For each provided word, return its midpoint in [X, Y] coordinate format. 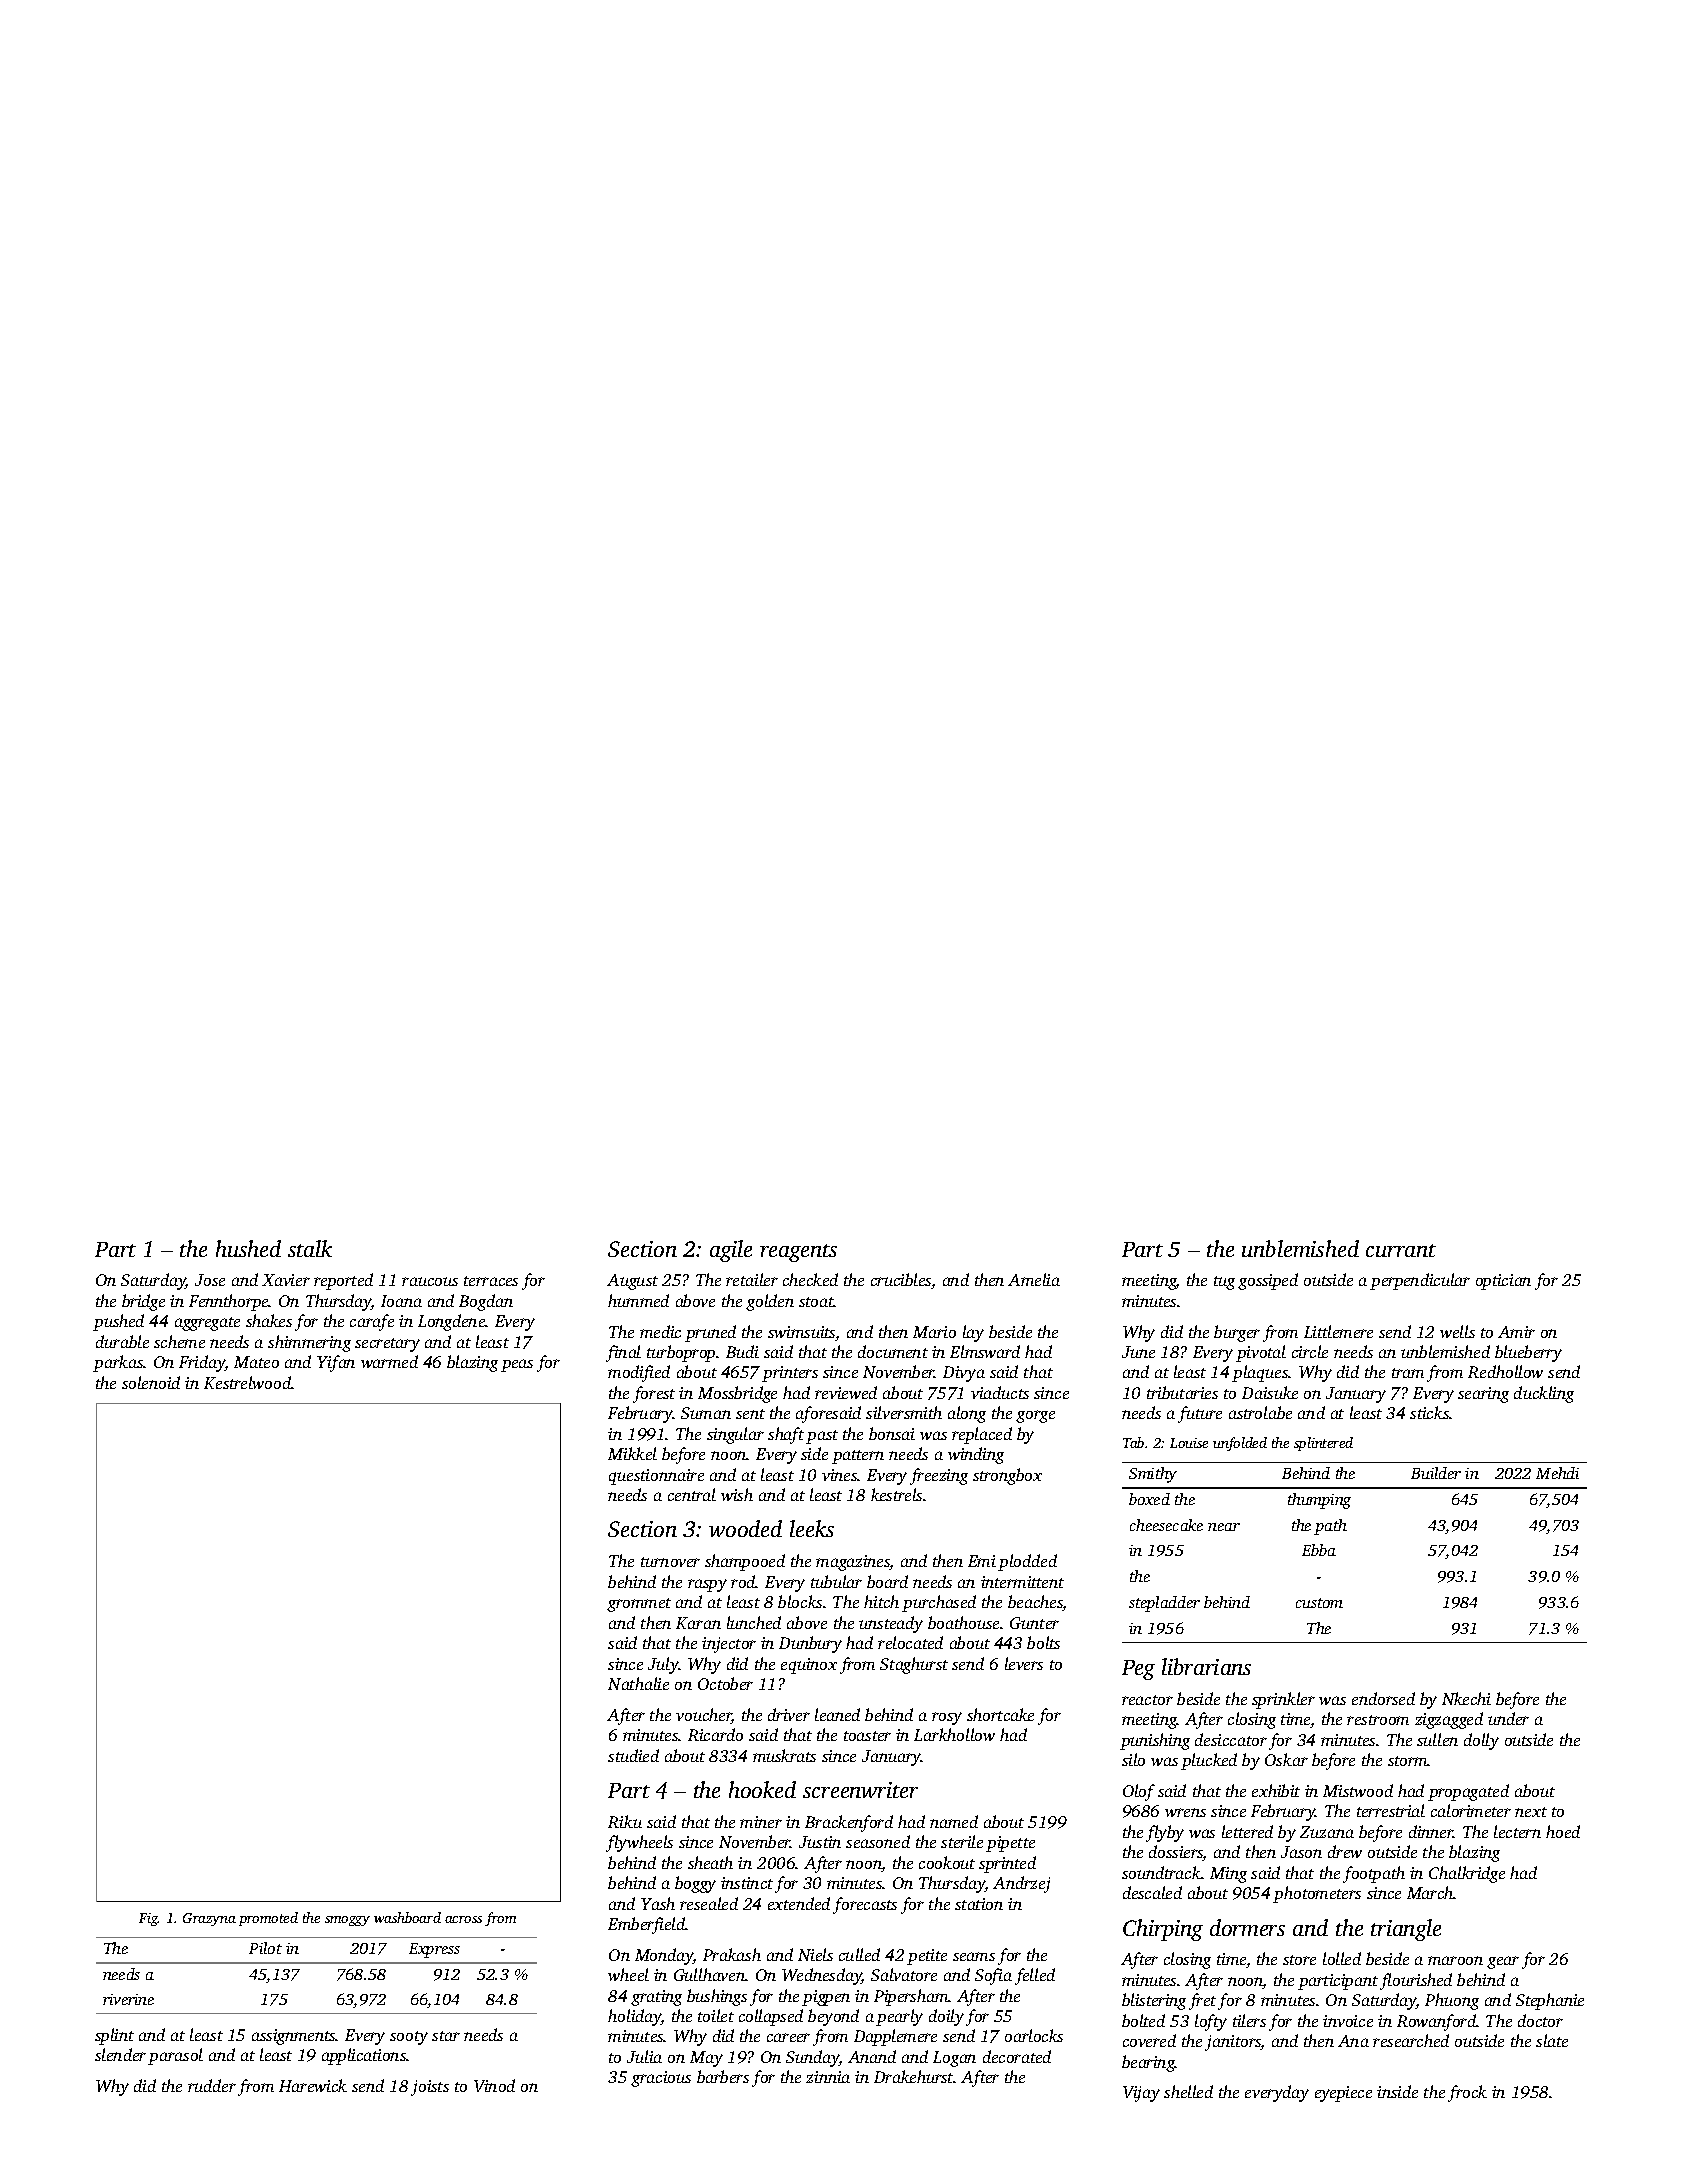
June [1138, 1352]
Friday [202, 1363]
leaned [837, 1714]
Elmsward [985, 1351]
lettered [1247, 1831]
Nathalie [638, 1683]
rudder [212, 2085]
